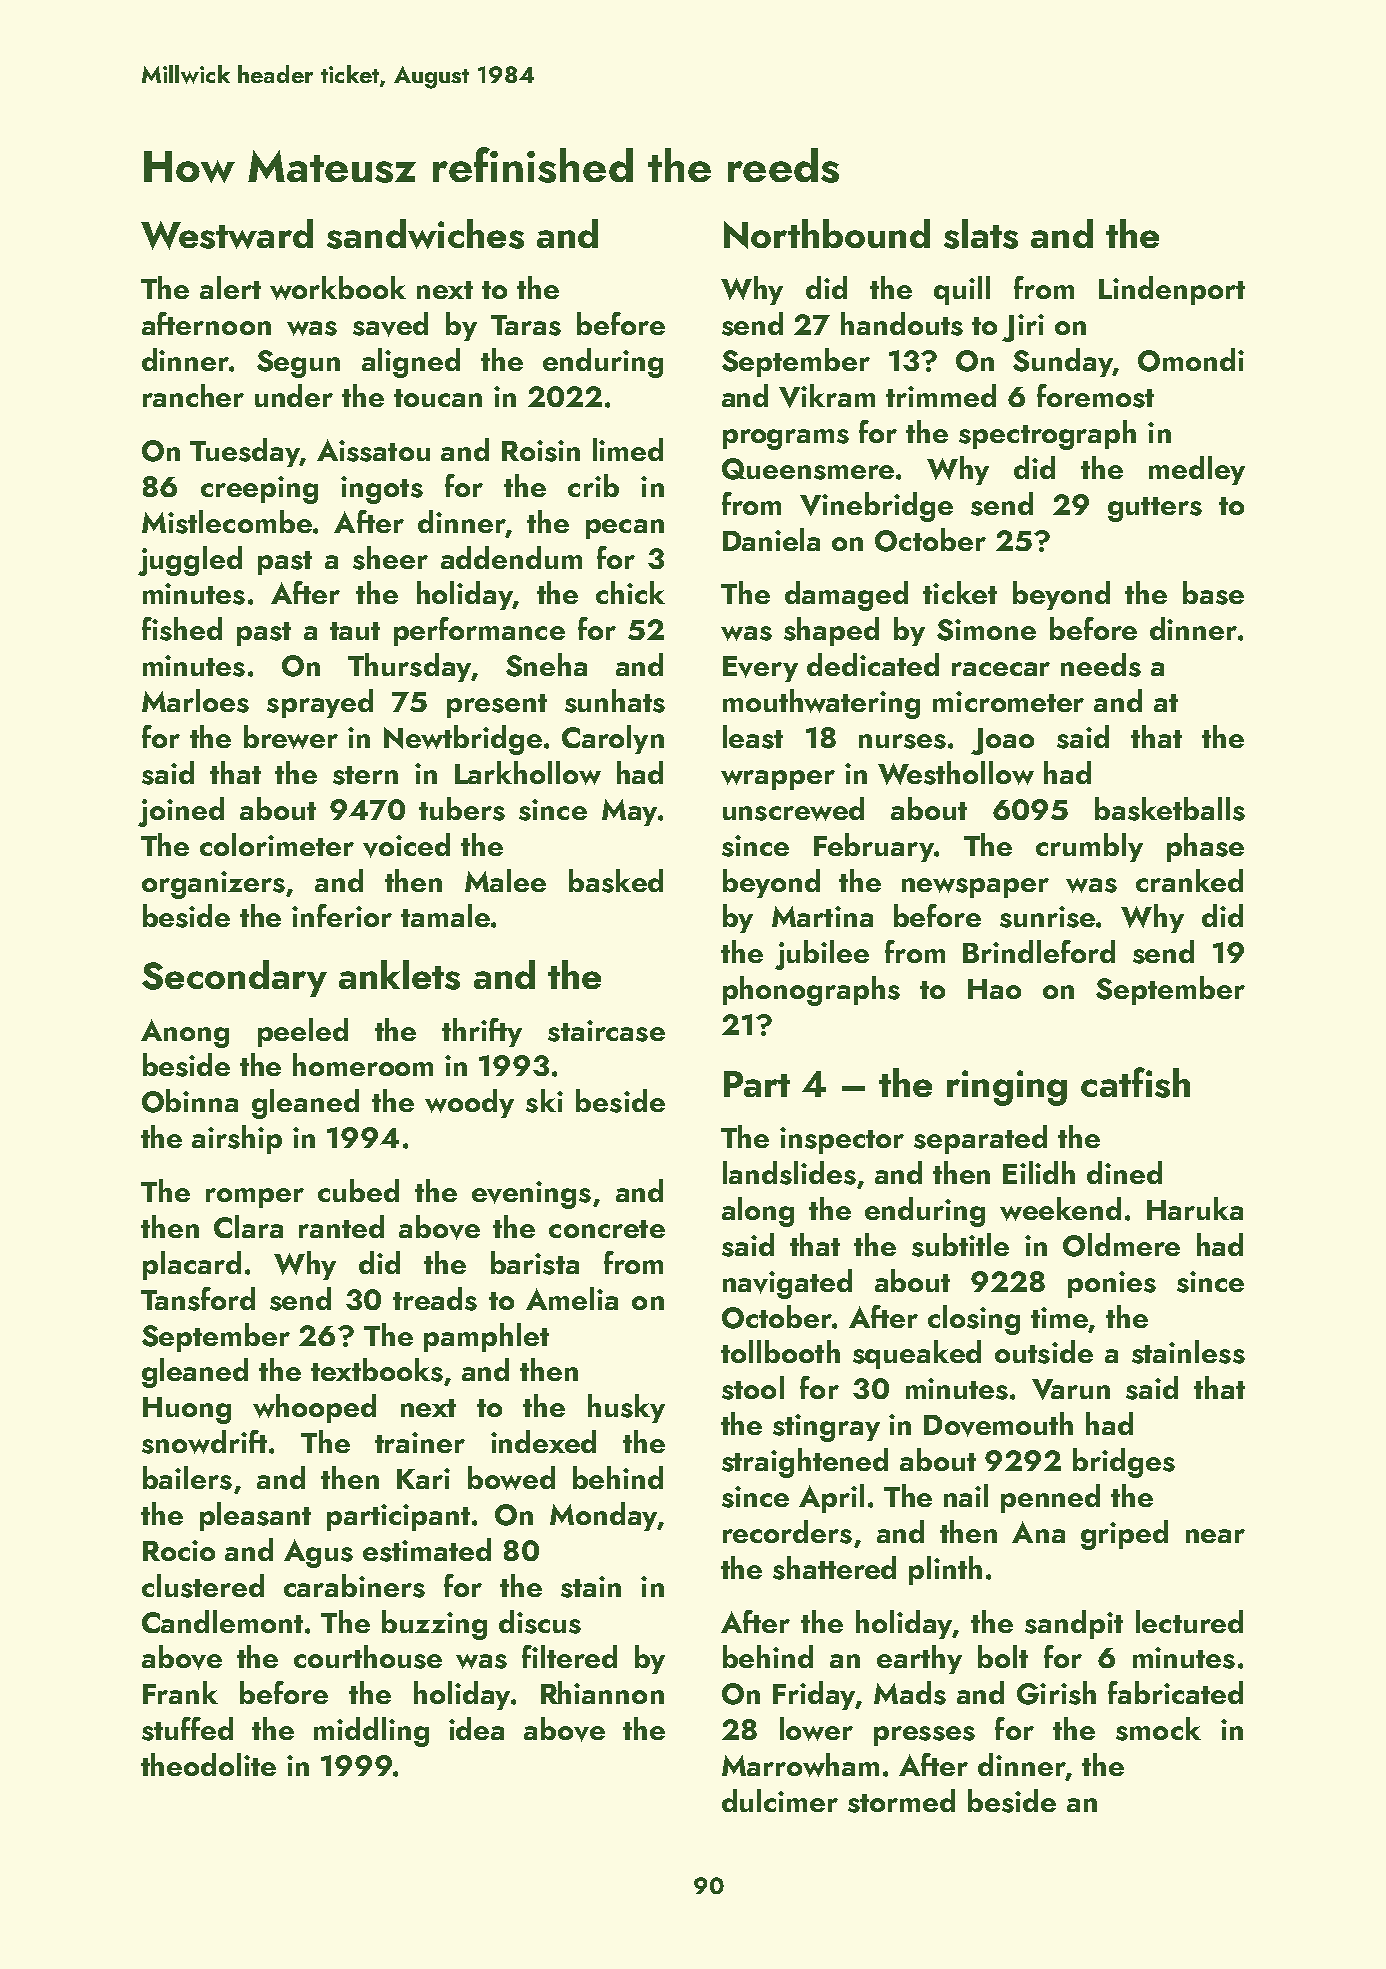 Image resolution: width=1386 pixels, height=1969 pixels. I want to click on near, so click(1215, 1536).
